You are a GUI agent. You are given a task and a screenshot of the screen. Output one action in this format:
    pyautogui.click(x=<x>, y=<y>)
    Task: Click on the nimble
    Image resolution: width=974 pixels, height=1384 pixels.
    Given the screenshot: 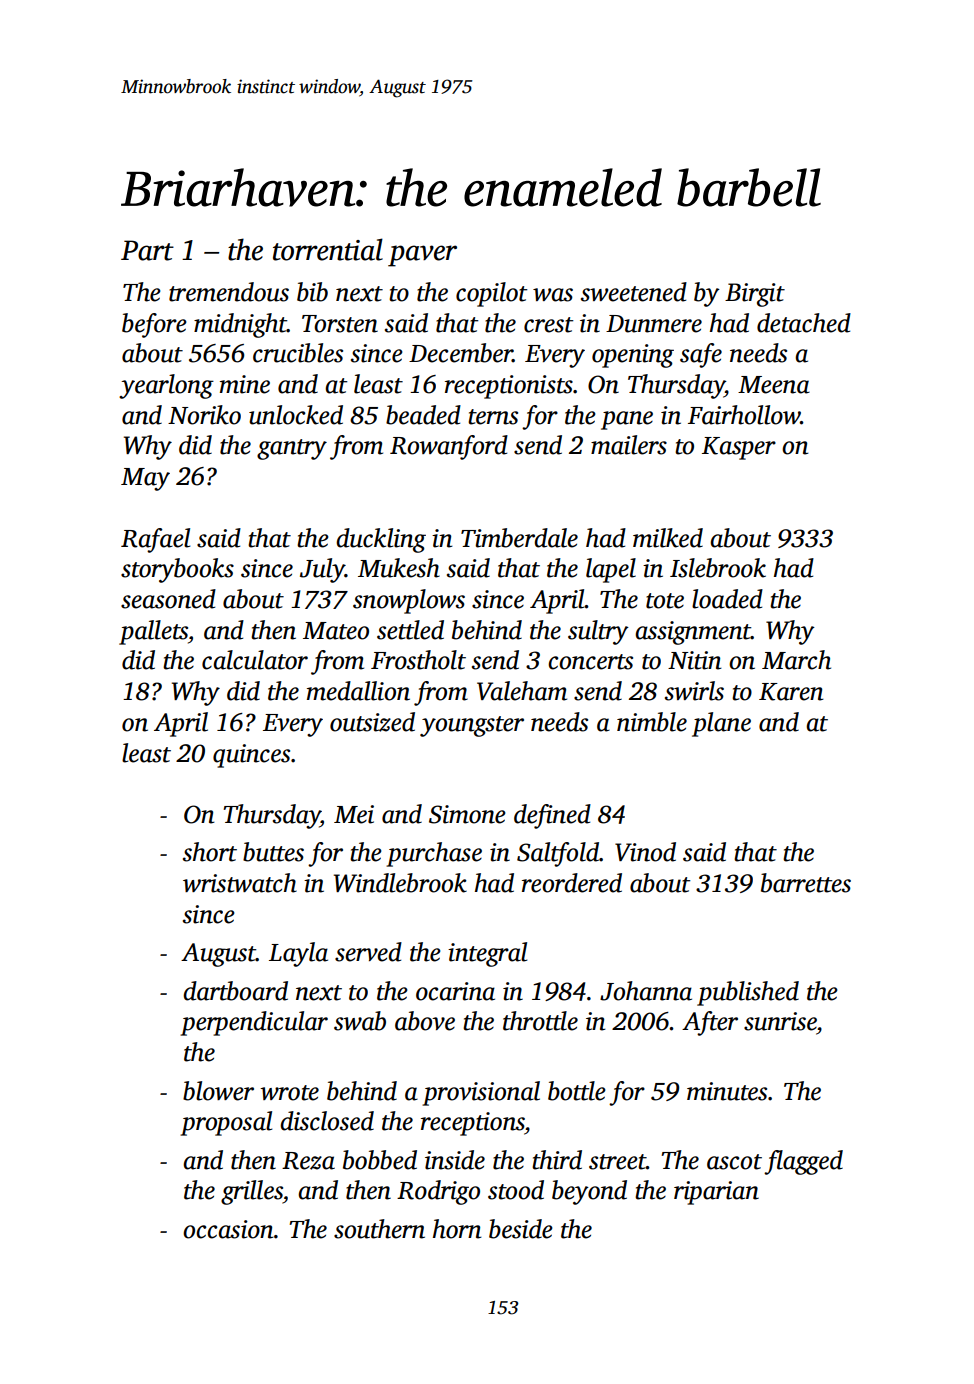 What is the action you would take?
    pyautogui.click(x=652, y=722)
